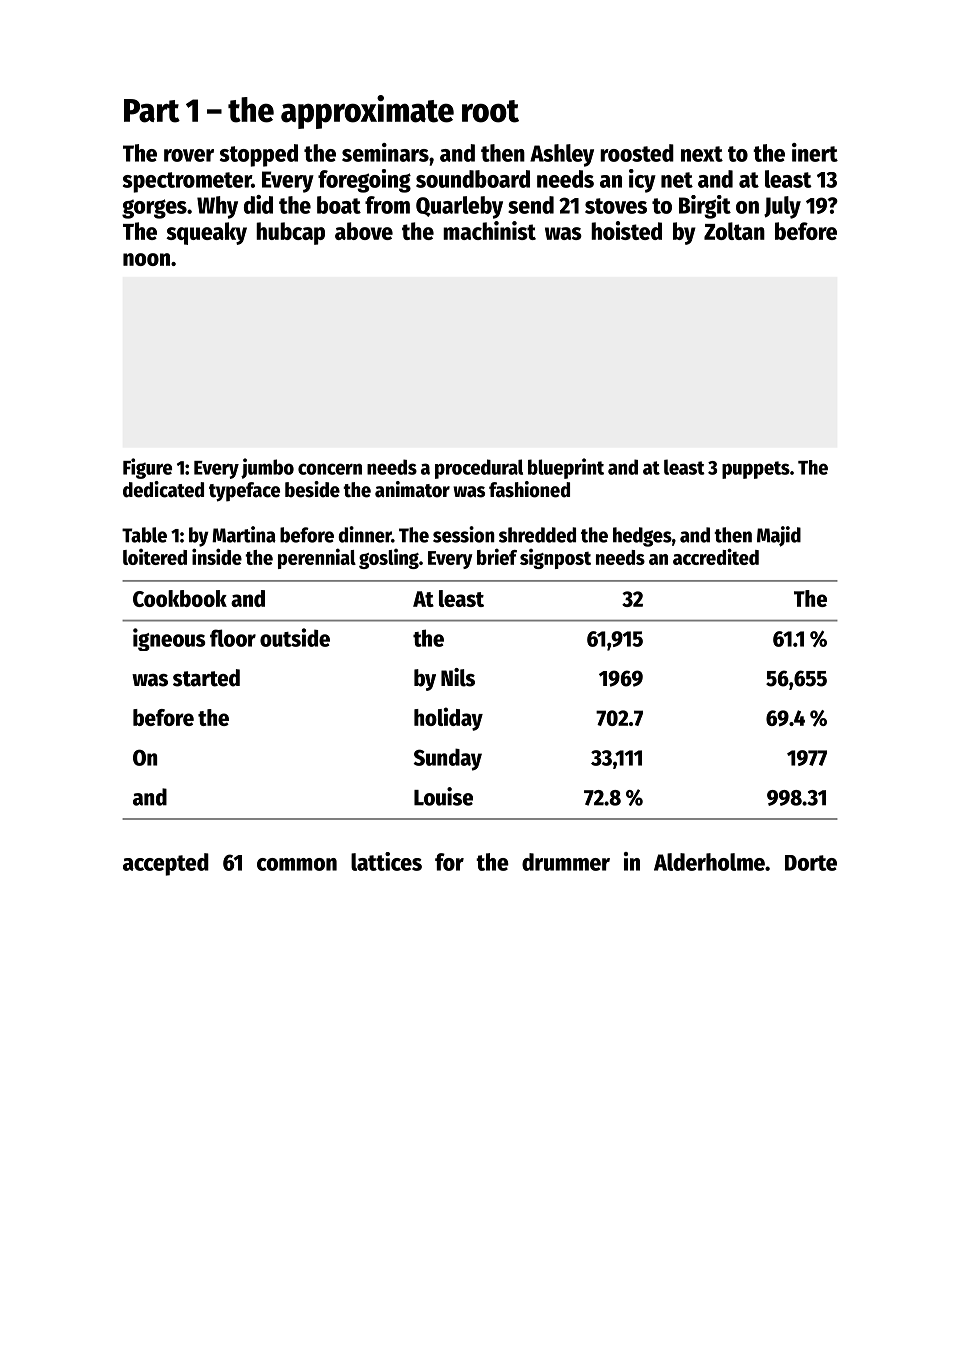 The image size is (960, 1362). What do you see at coordinates (479, 469) in the screenshot?
I see `procedural` at bounding box center [479, 469].
